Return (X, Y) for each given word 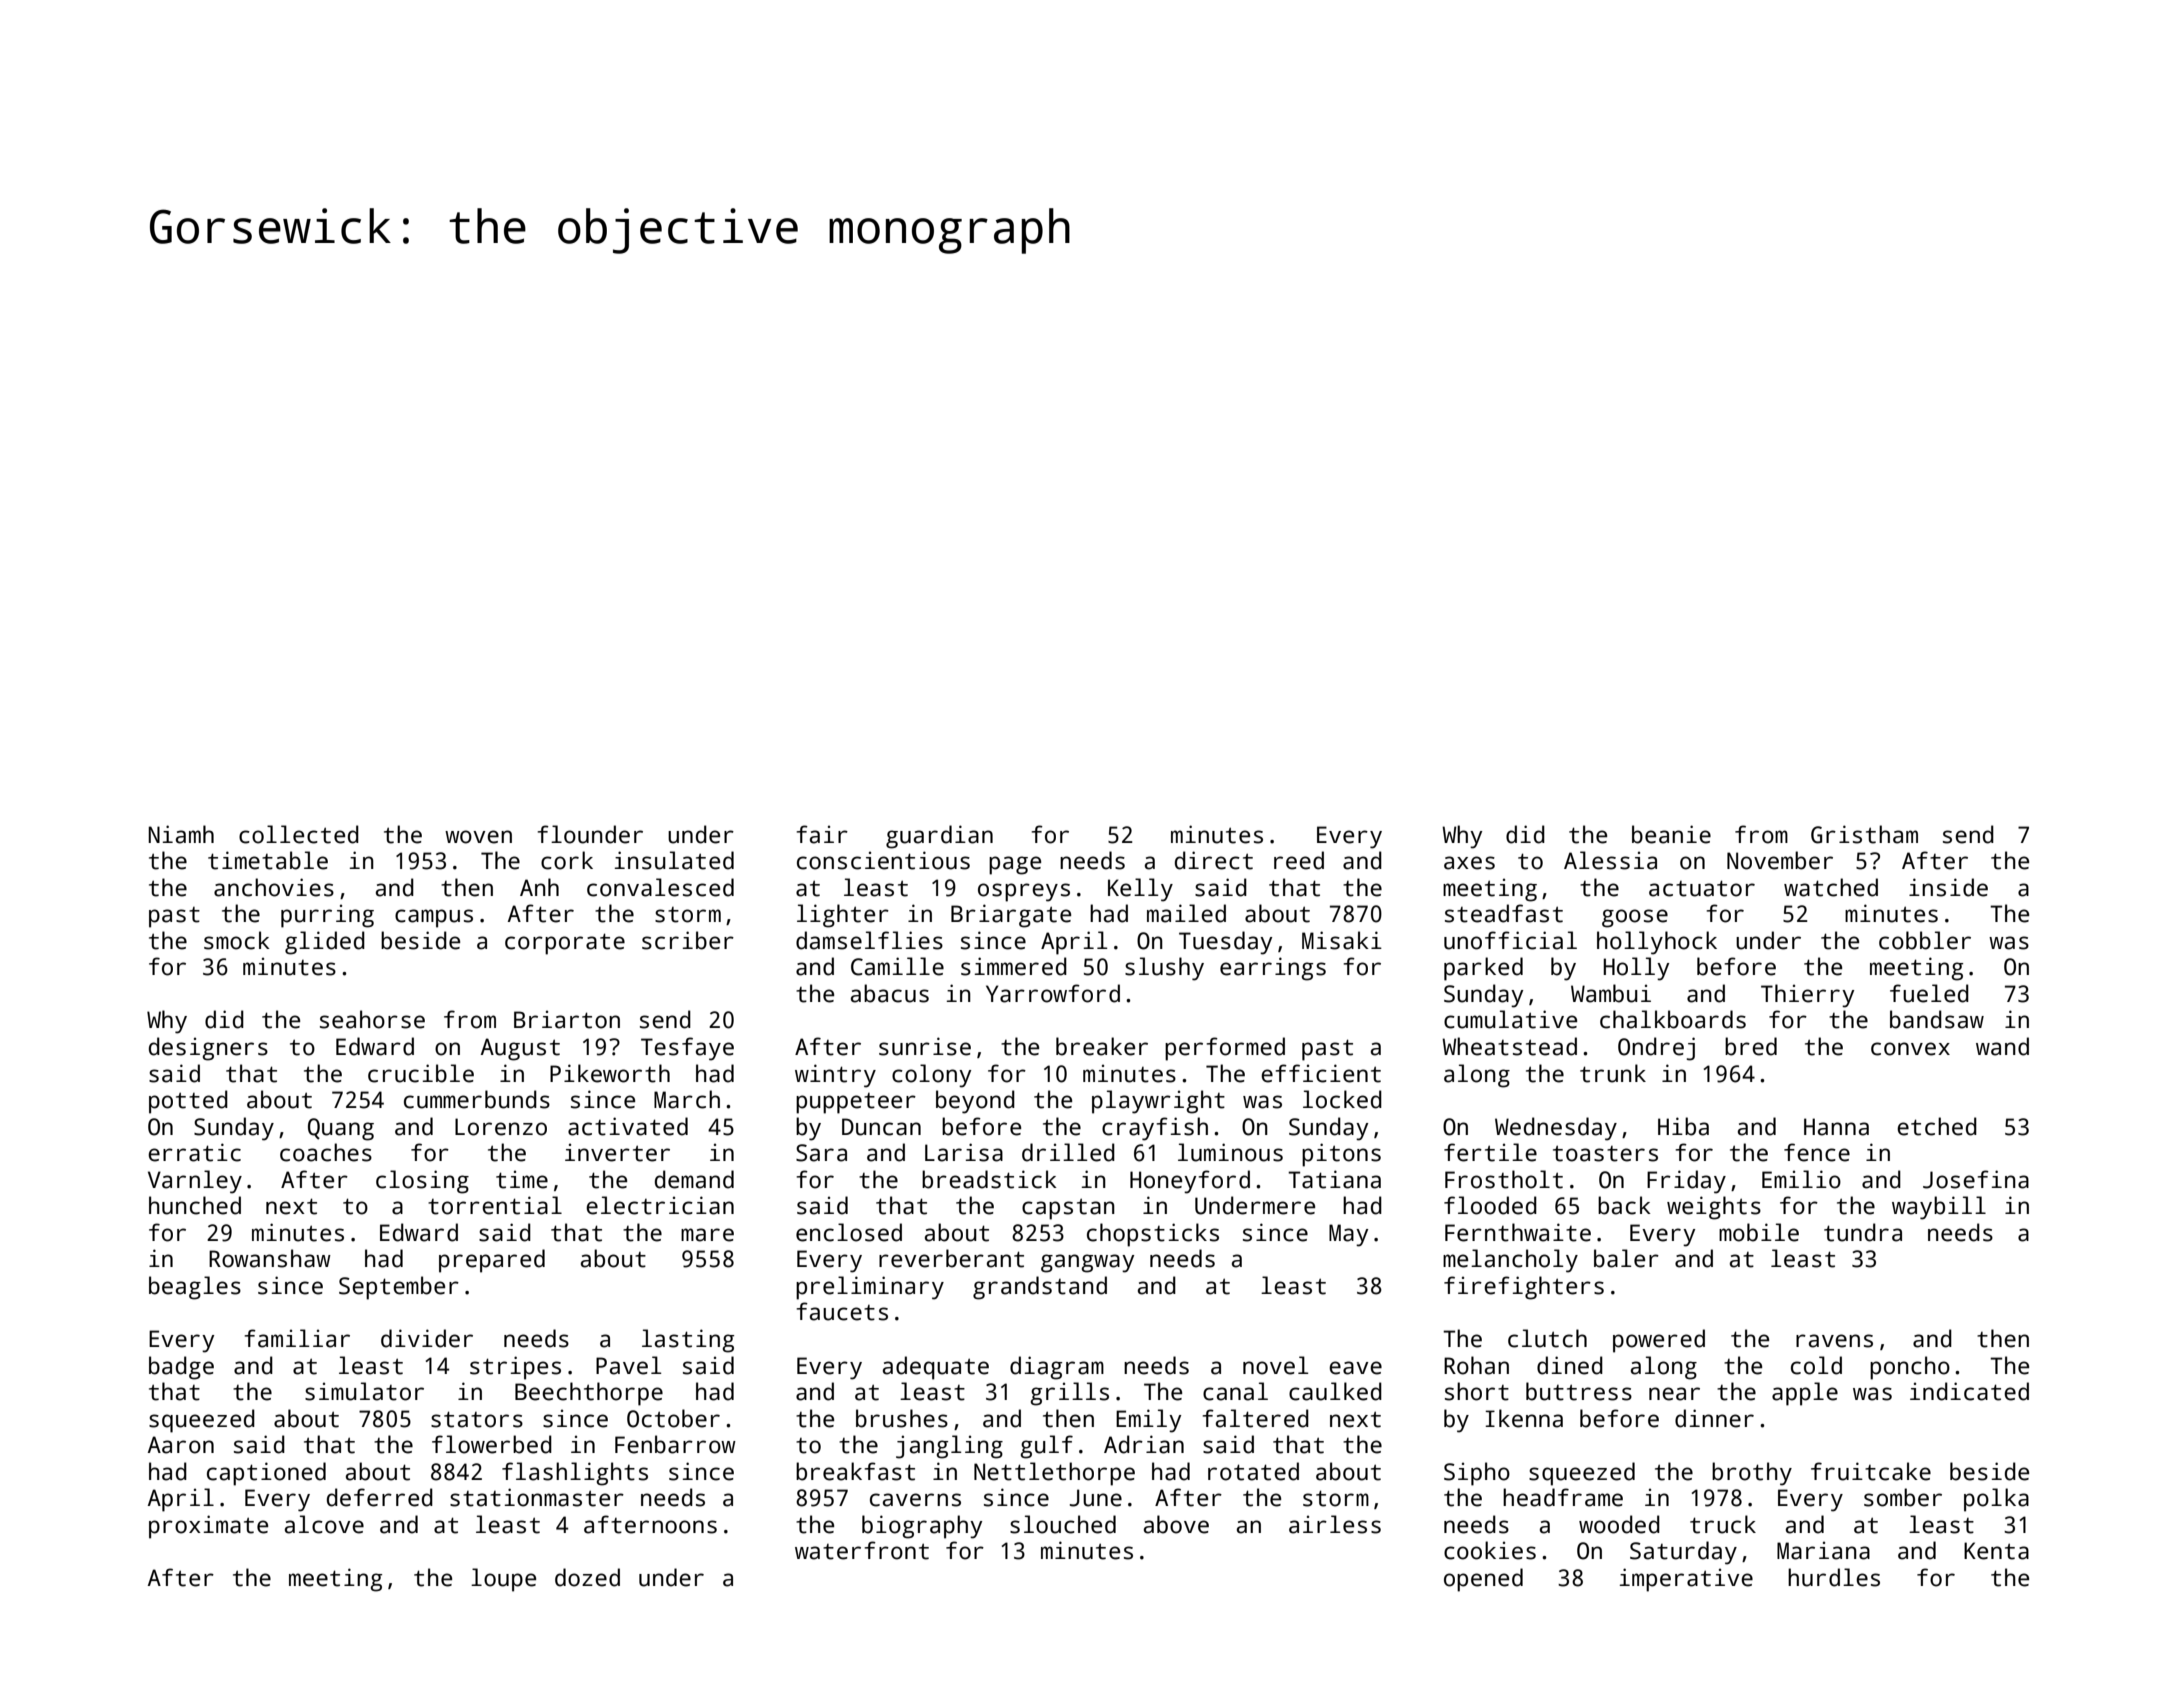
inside (1948, 887)
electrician (660, 1205)
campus (434, 918)
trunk (1613, 1073)
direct (1214, 860)
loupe (503, 1580)
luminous (1230, 1152)
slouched (1063, 1524)
